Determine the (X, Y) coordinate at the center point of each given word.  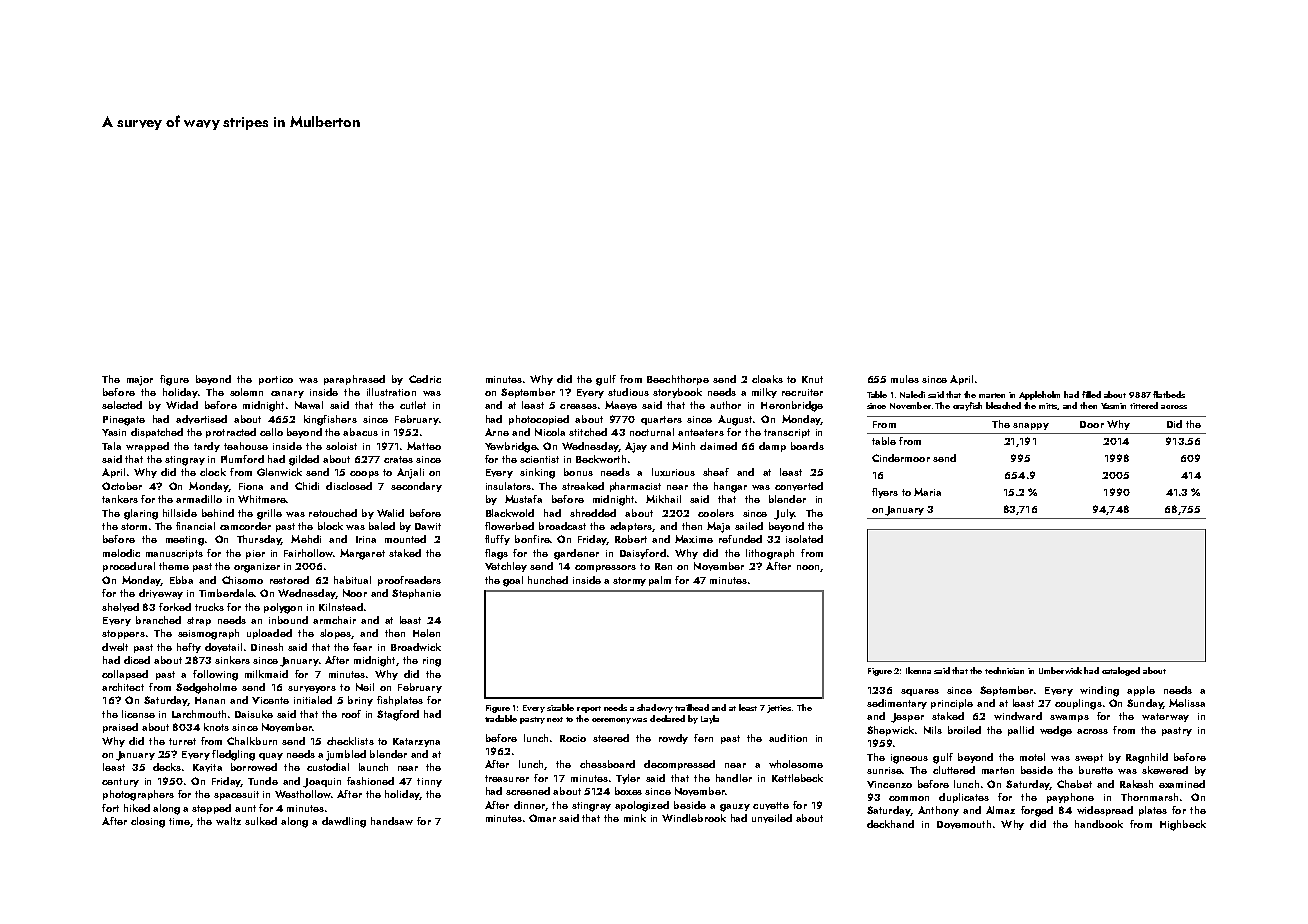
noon (808, 567)
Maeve (621, 405)
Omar (542, 818)
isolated (804, 539)
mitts (1048, 406)
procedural (129, 567)
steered (611, 738)
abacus (360, 432)
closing (148, 822)
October (122, 486)
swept (1089, 758)
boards (807, 446)
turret (182, 741)
